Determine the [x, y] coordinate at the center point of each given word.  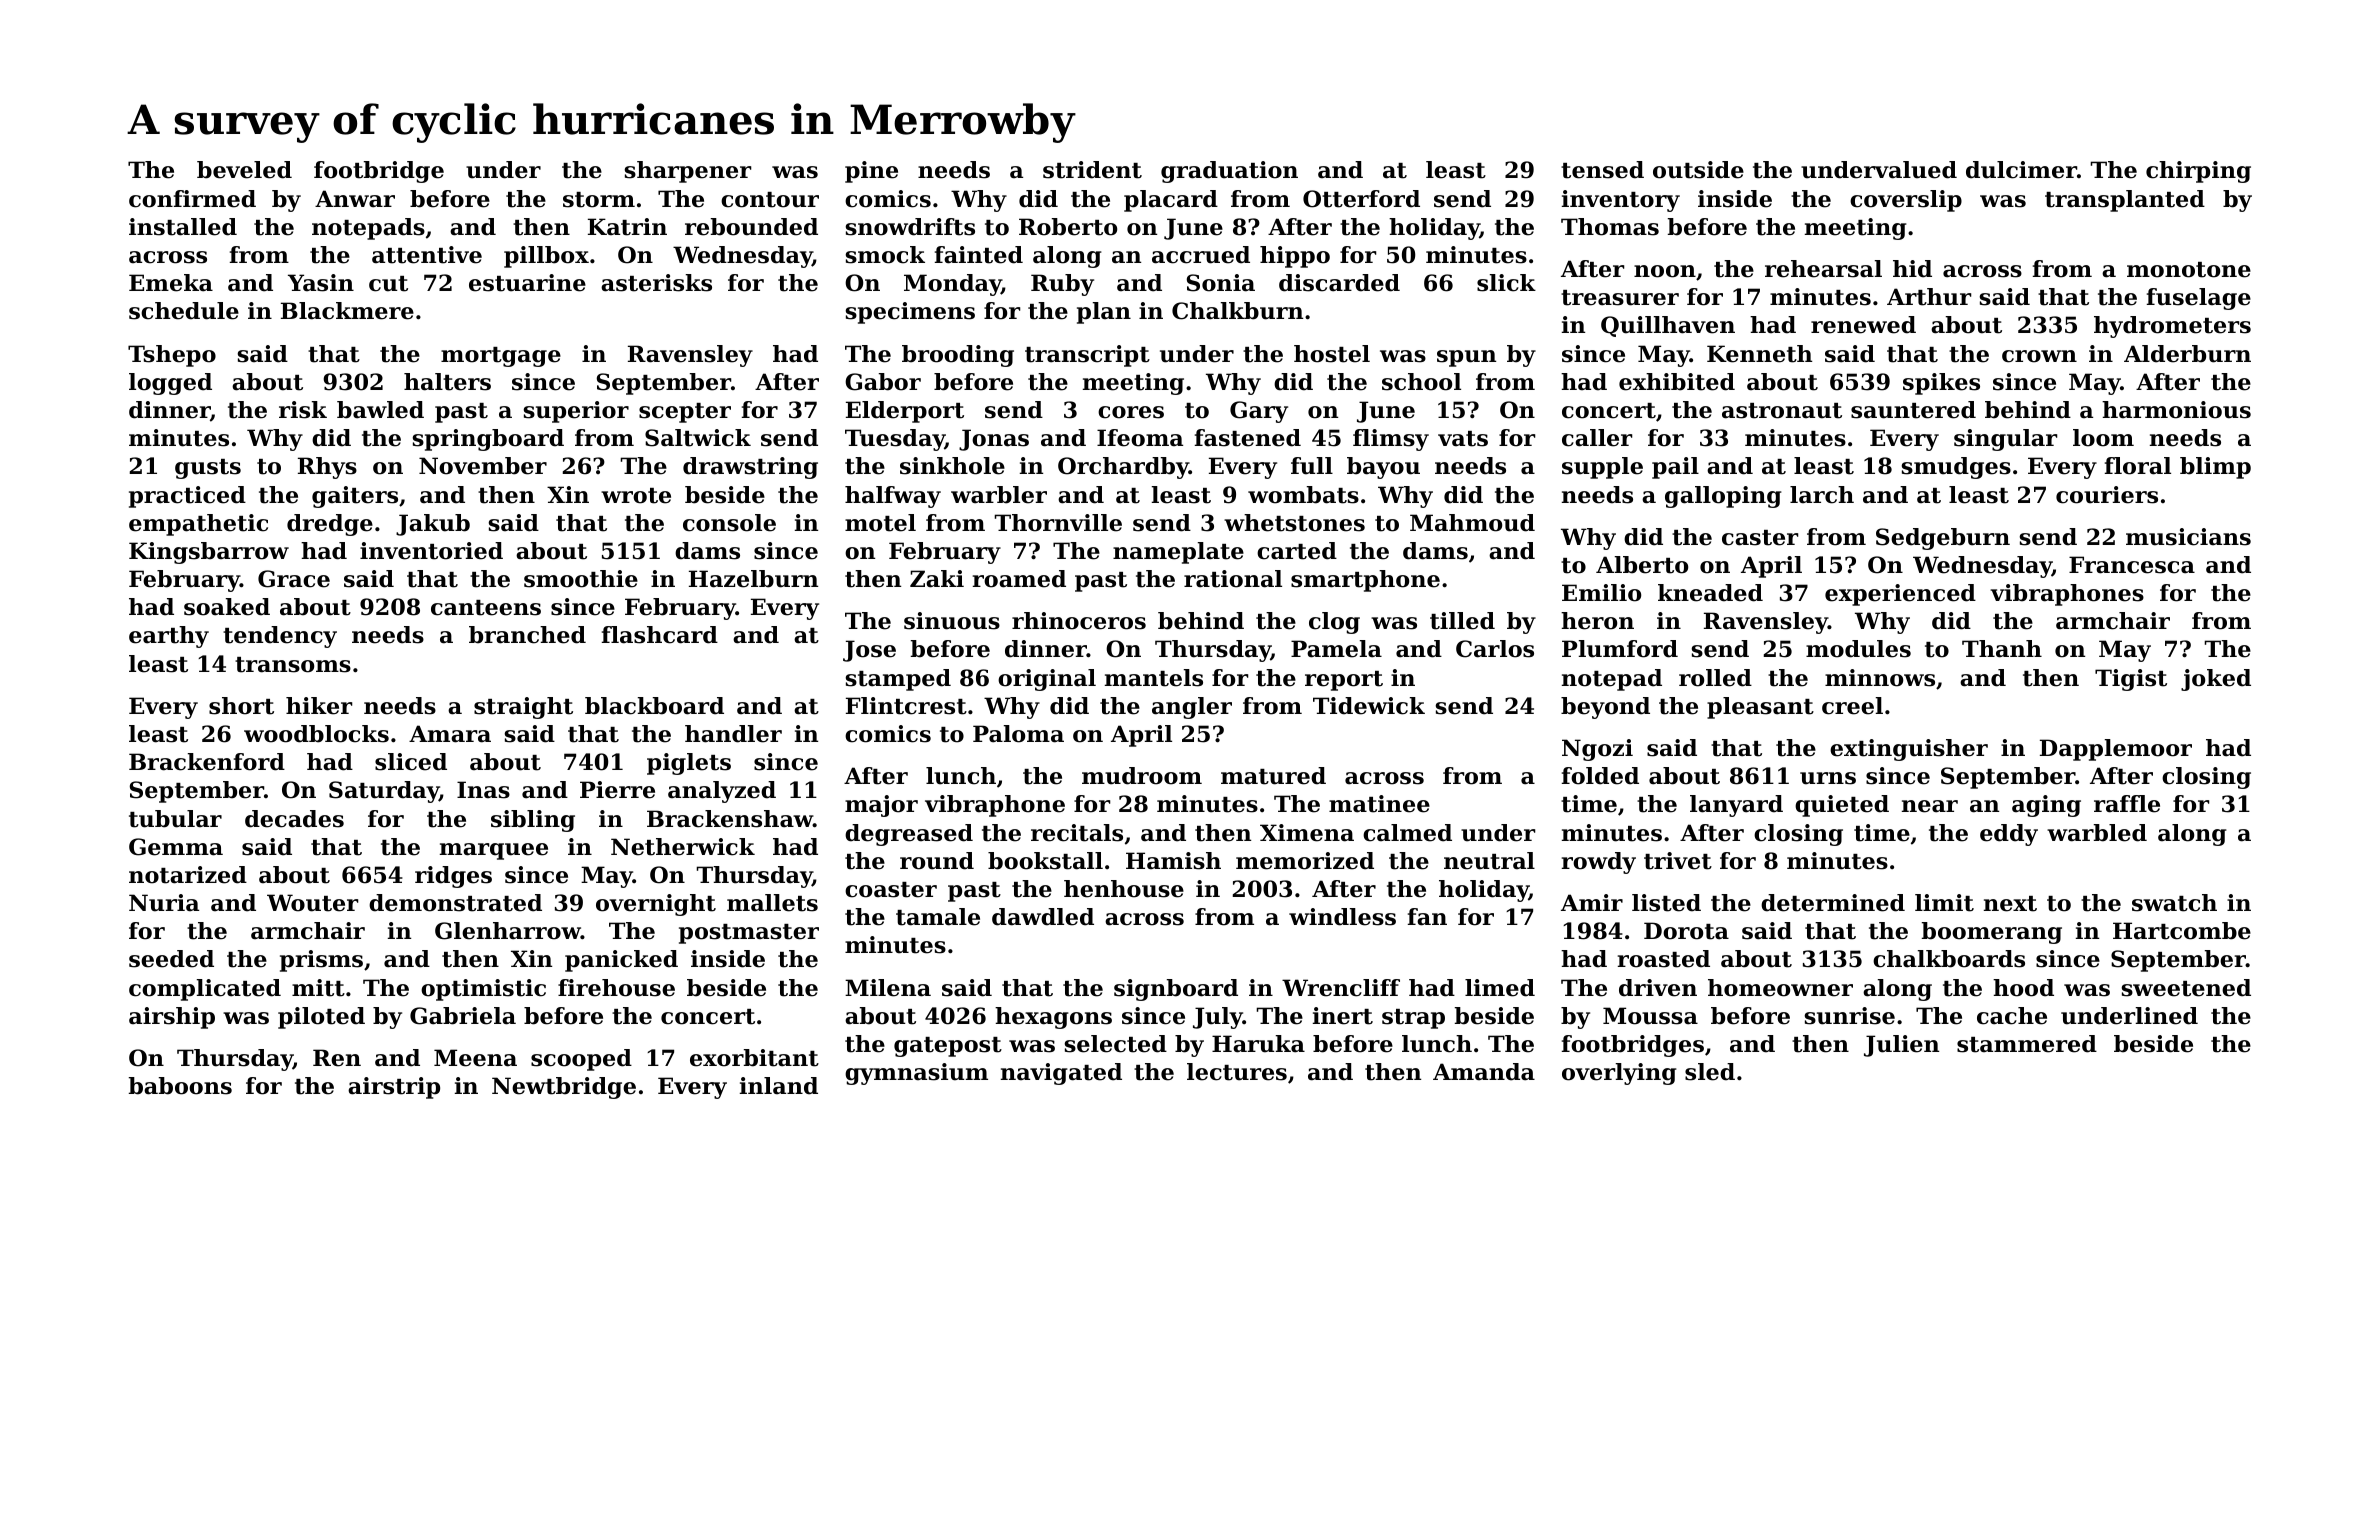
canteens [486, 608]
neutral [1489, 861]
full [1312, 466]
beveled [244, 170]
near [1930, 806]
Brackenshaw [730, 819]
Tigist [2131, 680]
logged [170, 384]
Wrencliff [1341, 988]
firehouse [616, 988]
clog [1334, 623]
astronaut [1782, 411]
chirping [2198, 172]
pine [871, 172]
